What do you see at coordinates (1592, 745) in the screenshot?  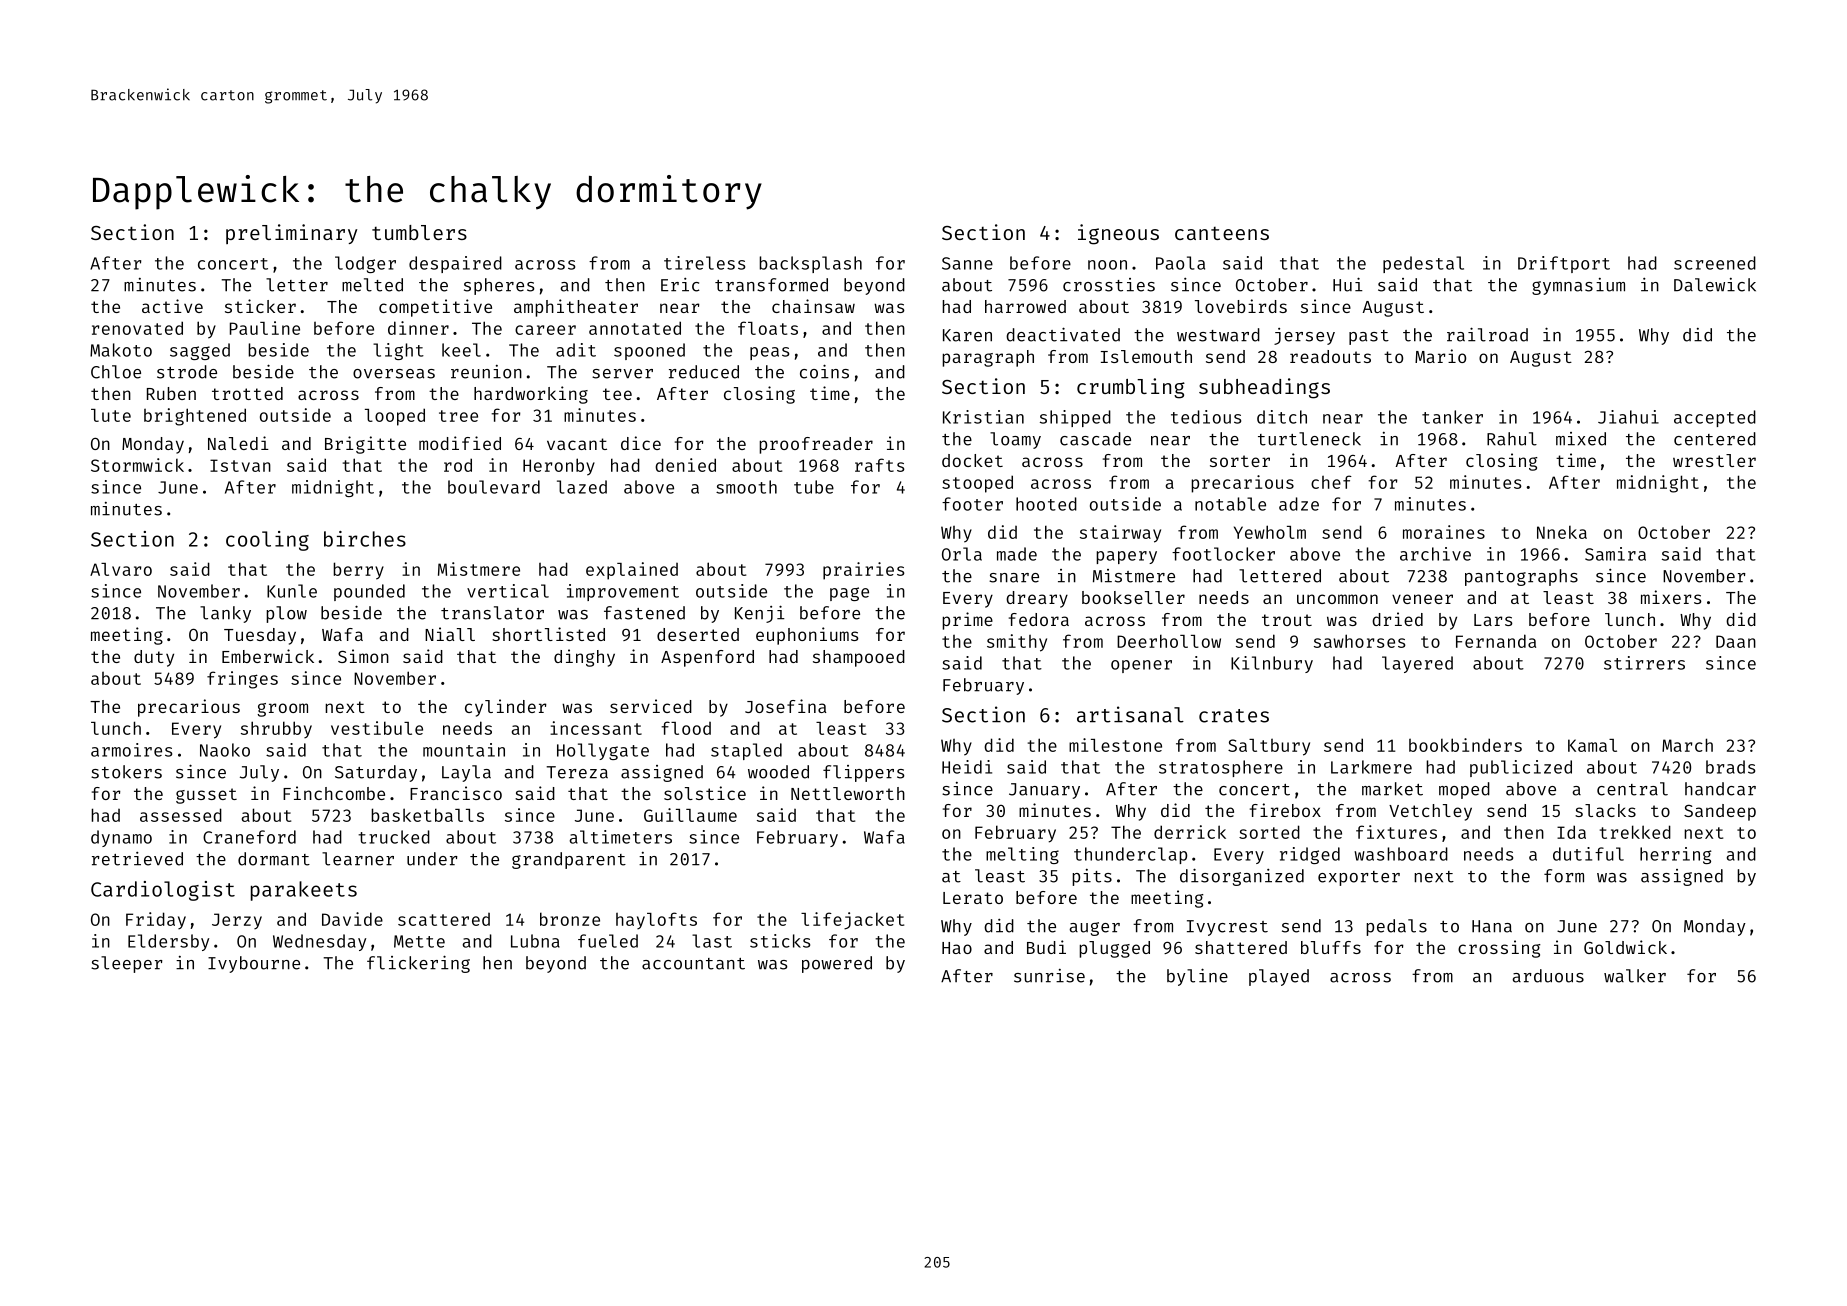 I see `Kamal` at bounding box center [1592, 745].
